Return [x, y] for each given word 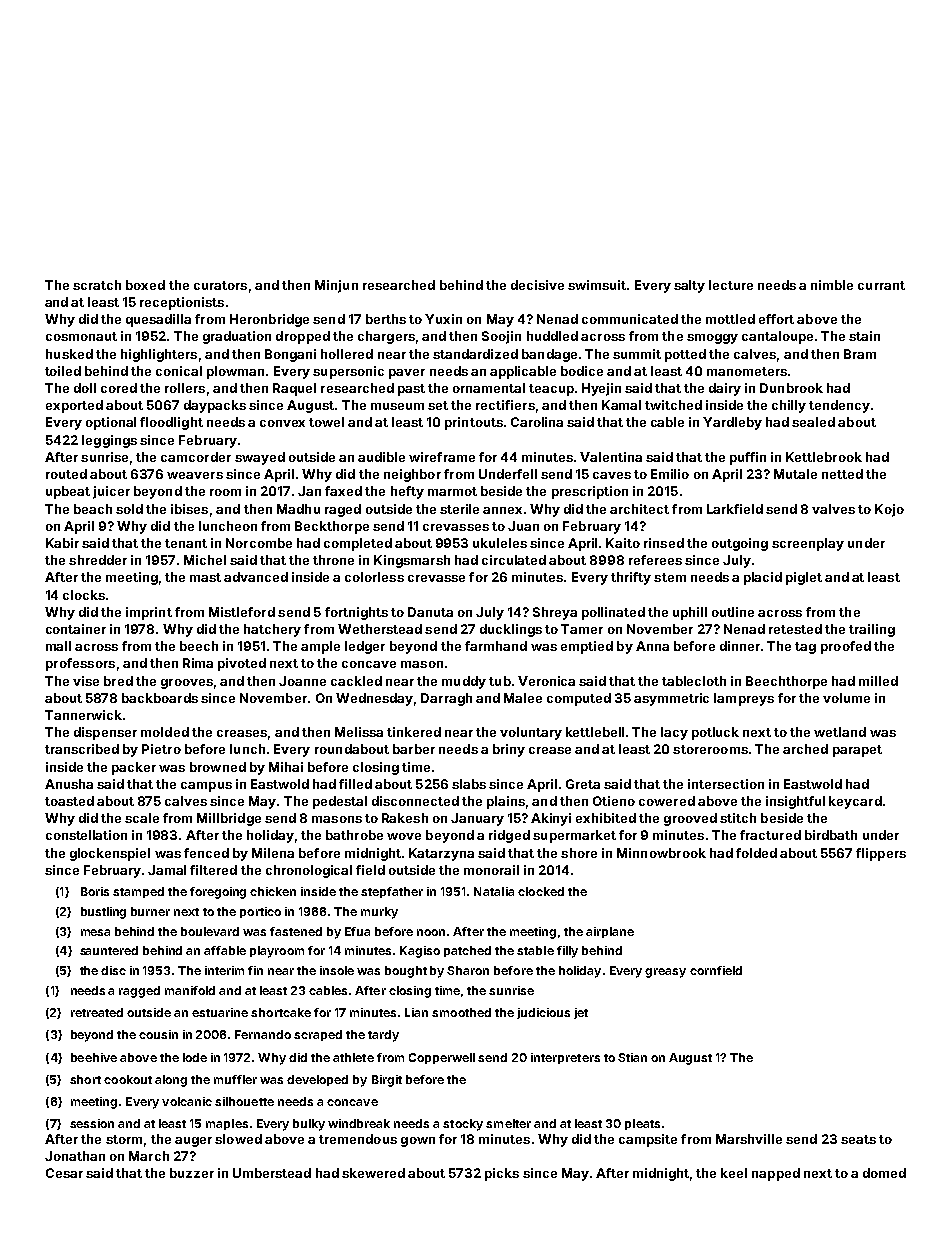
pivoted [242, 664]
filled [355, 784]
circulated [514, 560]
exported [74, 406]
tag [805, 648]
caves [612, 475]
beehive [94, 1057]
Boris [95, 891]
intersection [726, 784]
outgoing [740, 544]
